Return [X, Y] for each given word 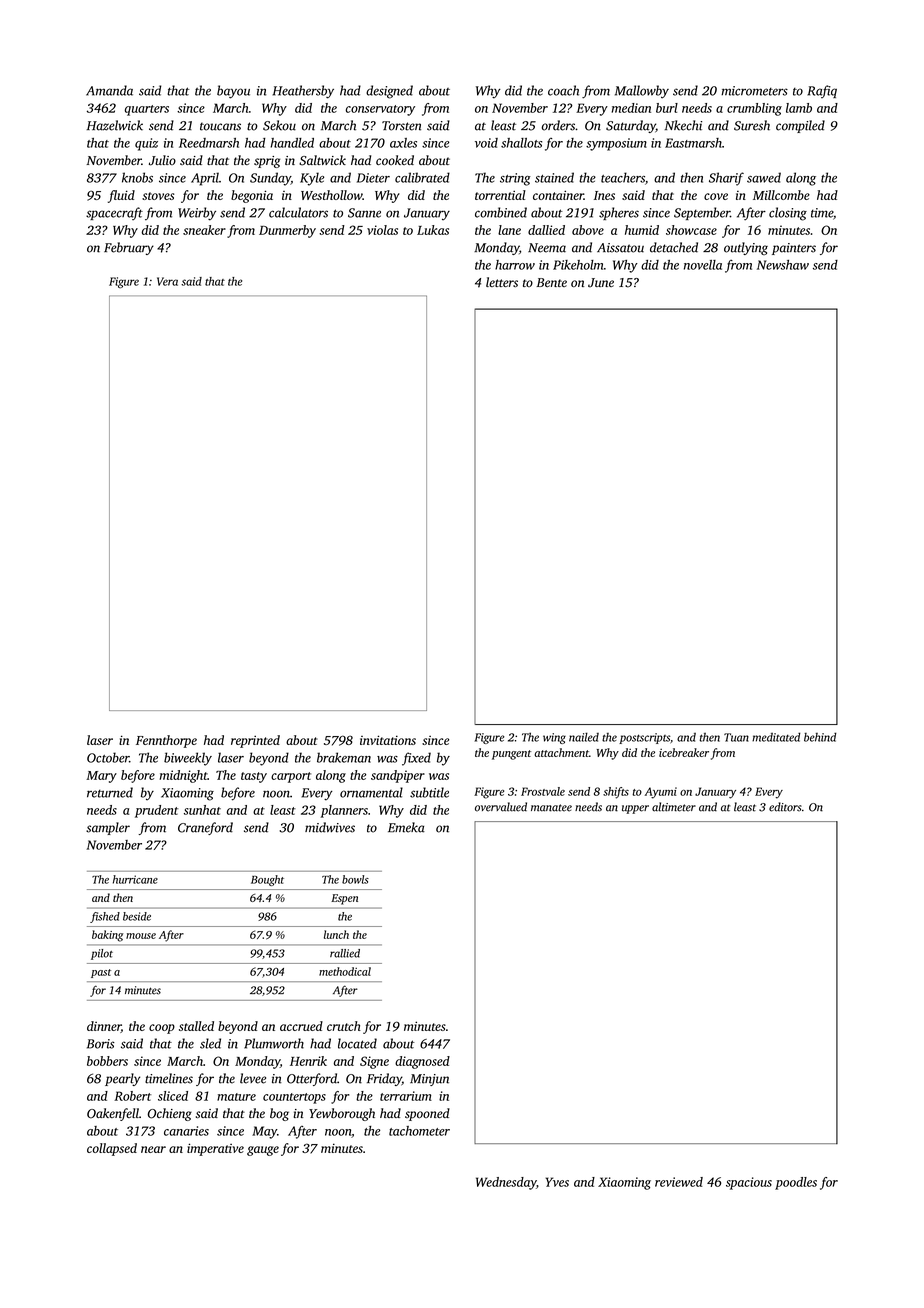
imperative [215, 1149]
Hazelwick [114, 125]
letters [502, 282]
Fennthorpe [166, 741]
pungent [511, 755]
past [101, 973]
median [631, 108]
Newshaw [783, 265]
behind [820, 737]
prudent [156, 811]
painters [794, 249]
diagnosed [422, 1062]
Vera [167, 281]
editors [785, 807]
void [486, 143]
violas [382, 230]
